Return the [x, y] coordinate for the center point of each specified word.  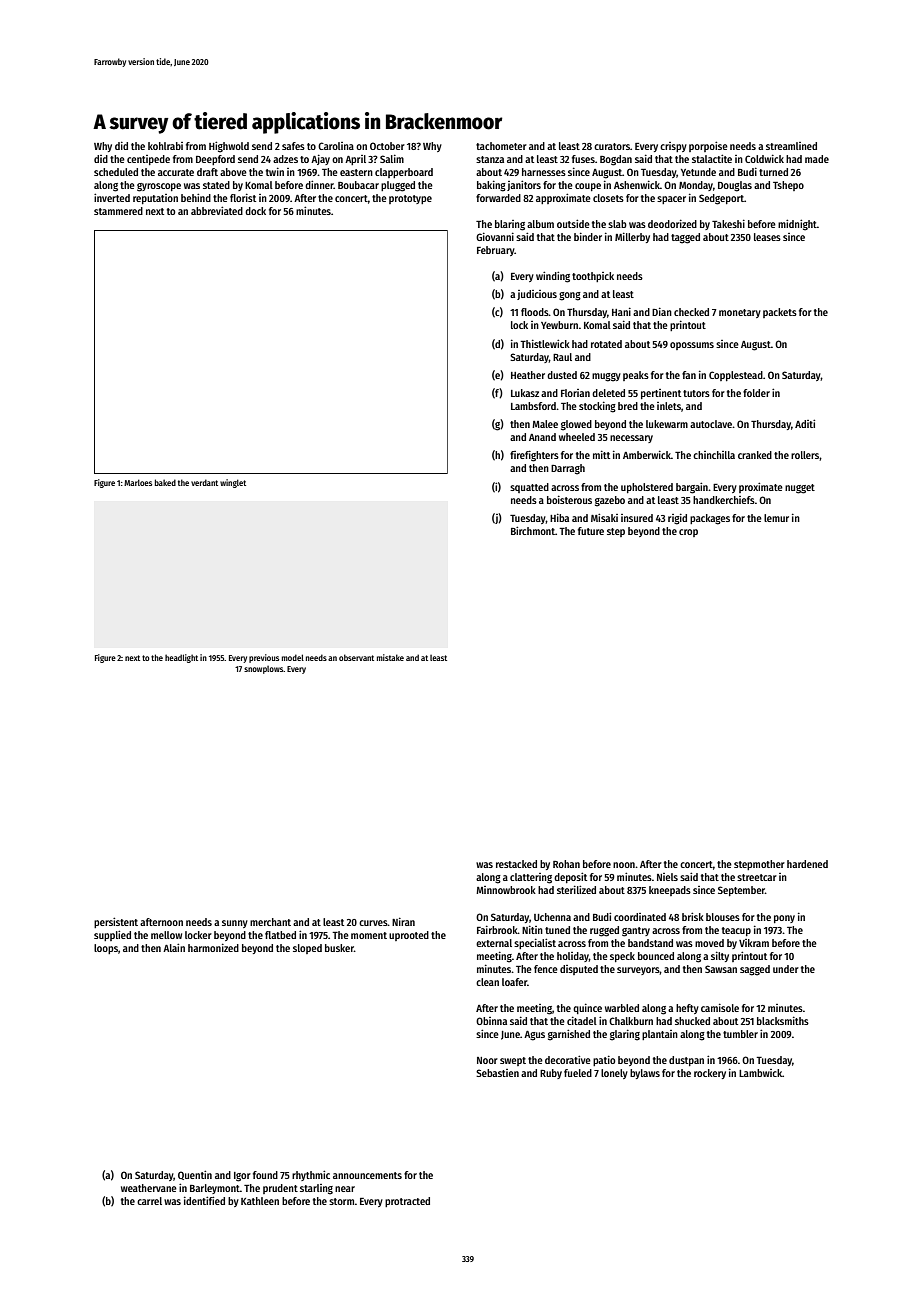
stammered [118, 211]
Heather [528, 375]
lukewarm [667, 424]
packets [780, 313]
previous [264, 658]
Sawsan [721, 969]
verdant [204, 482]
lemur [776, 518]
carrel [149, 1201]
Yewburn [559, 325]
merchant [270, 922]
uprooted [409, 936]
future [591, 531]
